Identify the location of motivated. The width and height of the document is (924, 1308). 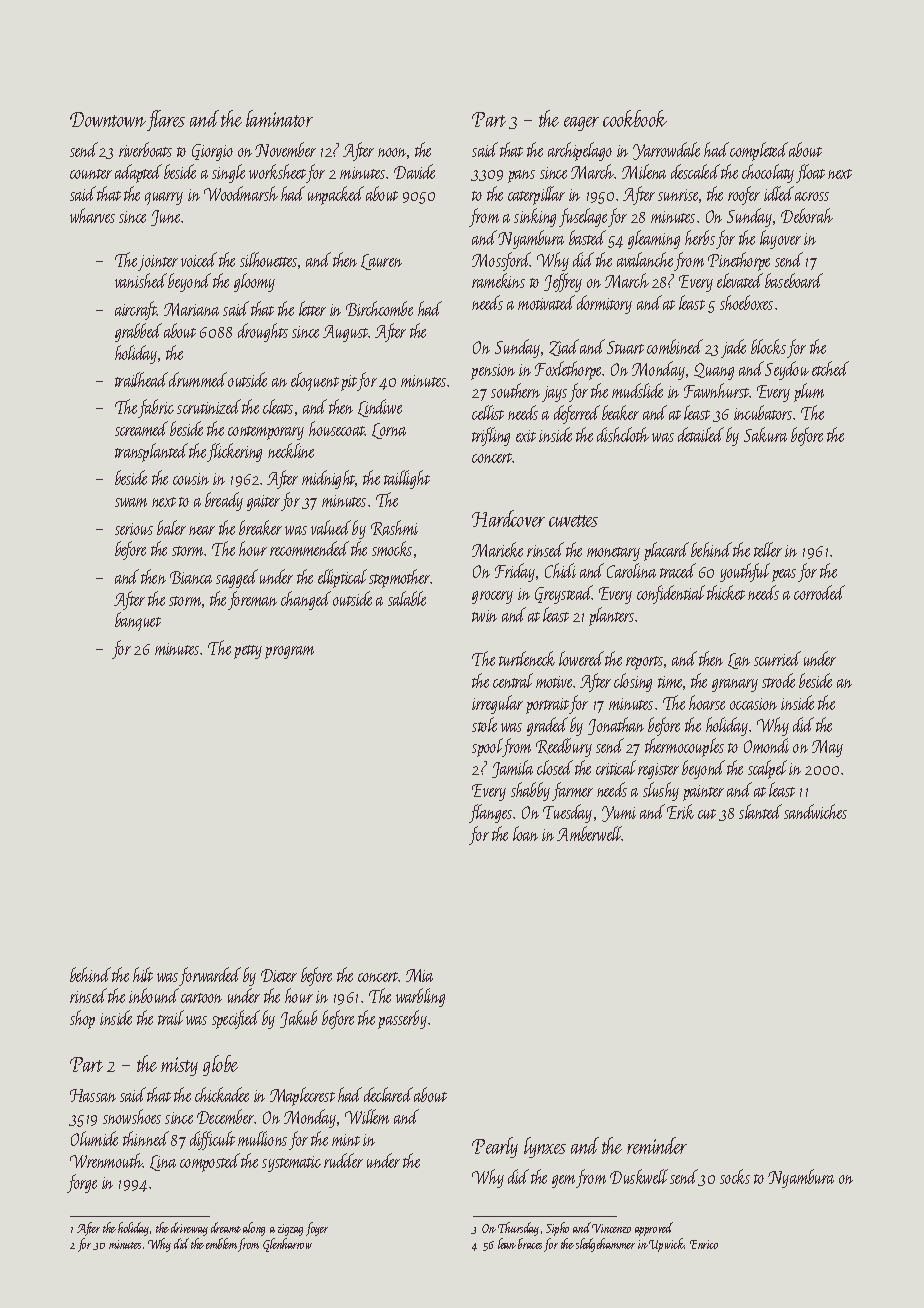
(546, 302).
